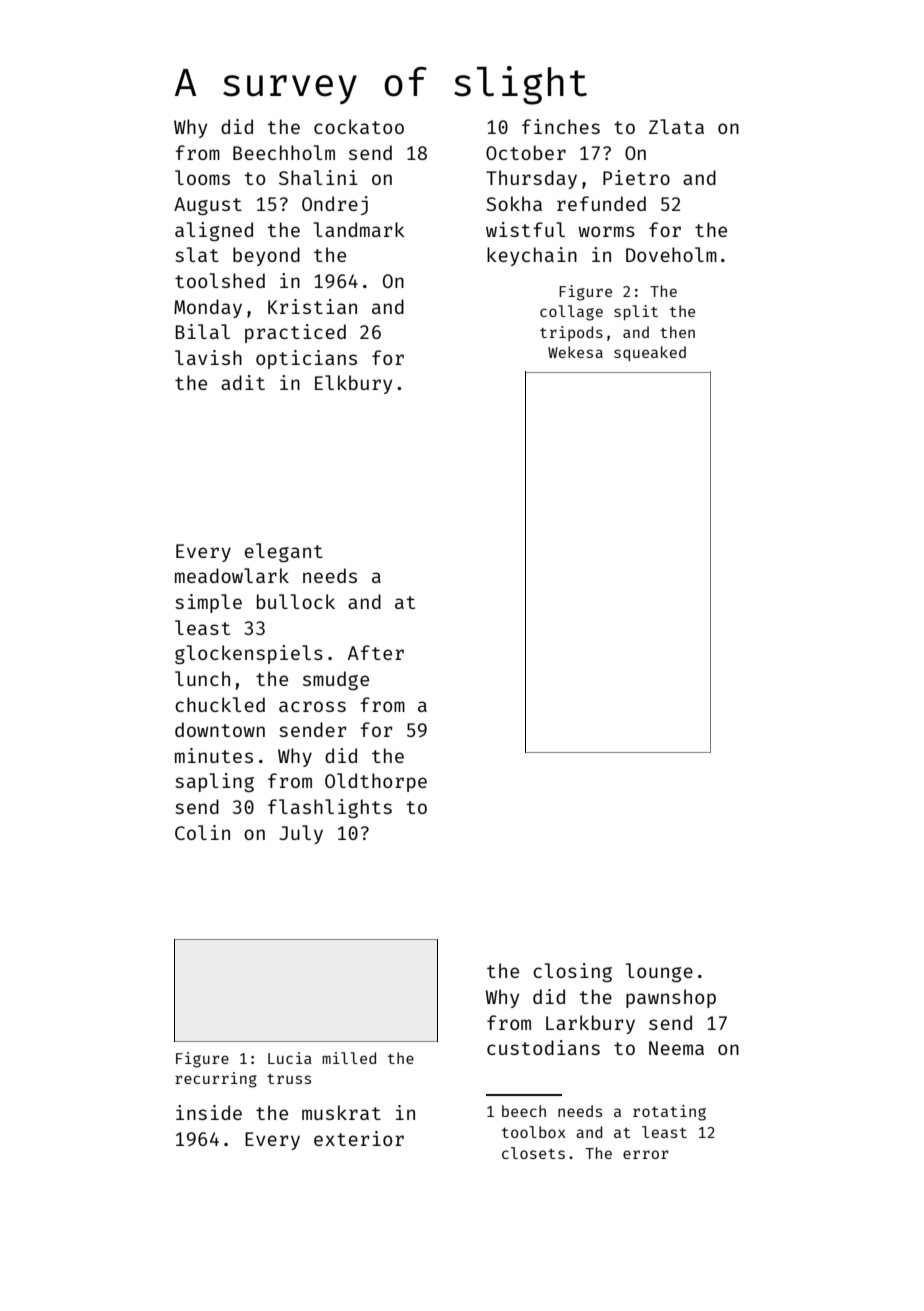 The height and width of the screenshot is (1311, 924). I want to click on After, so click(376, 652).
